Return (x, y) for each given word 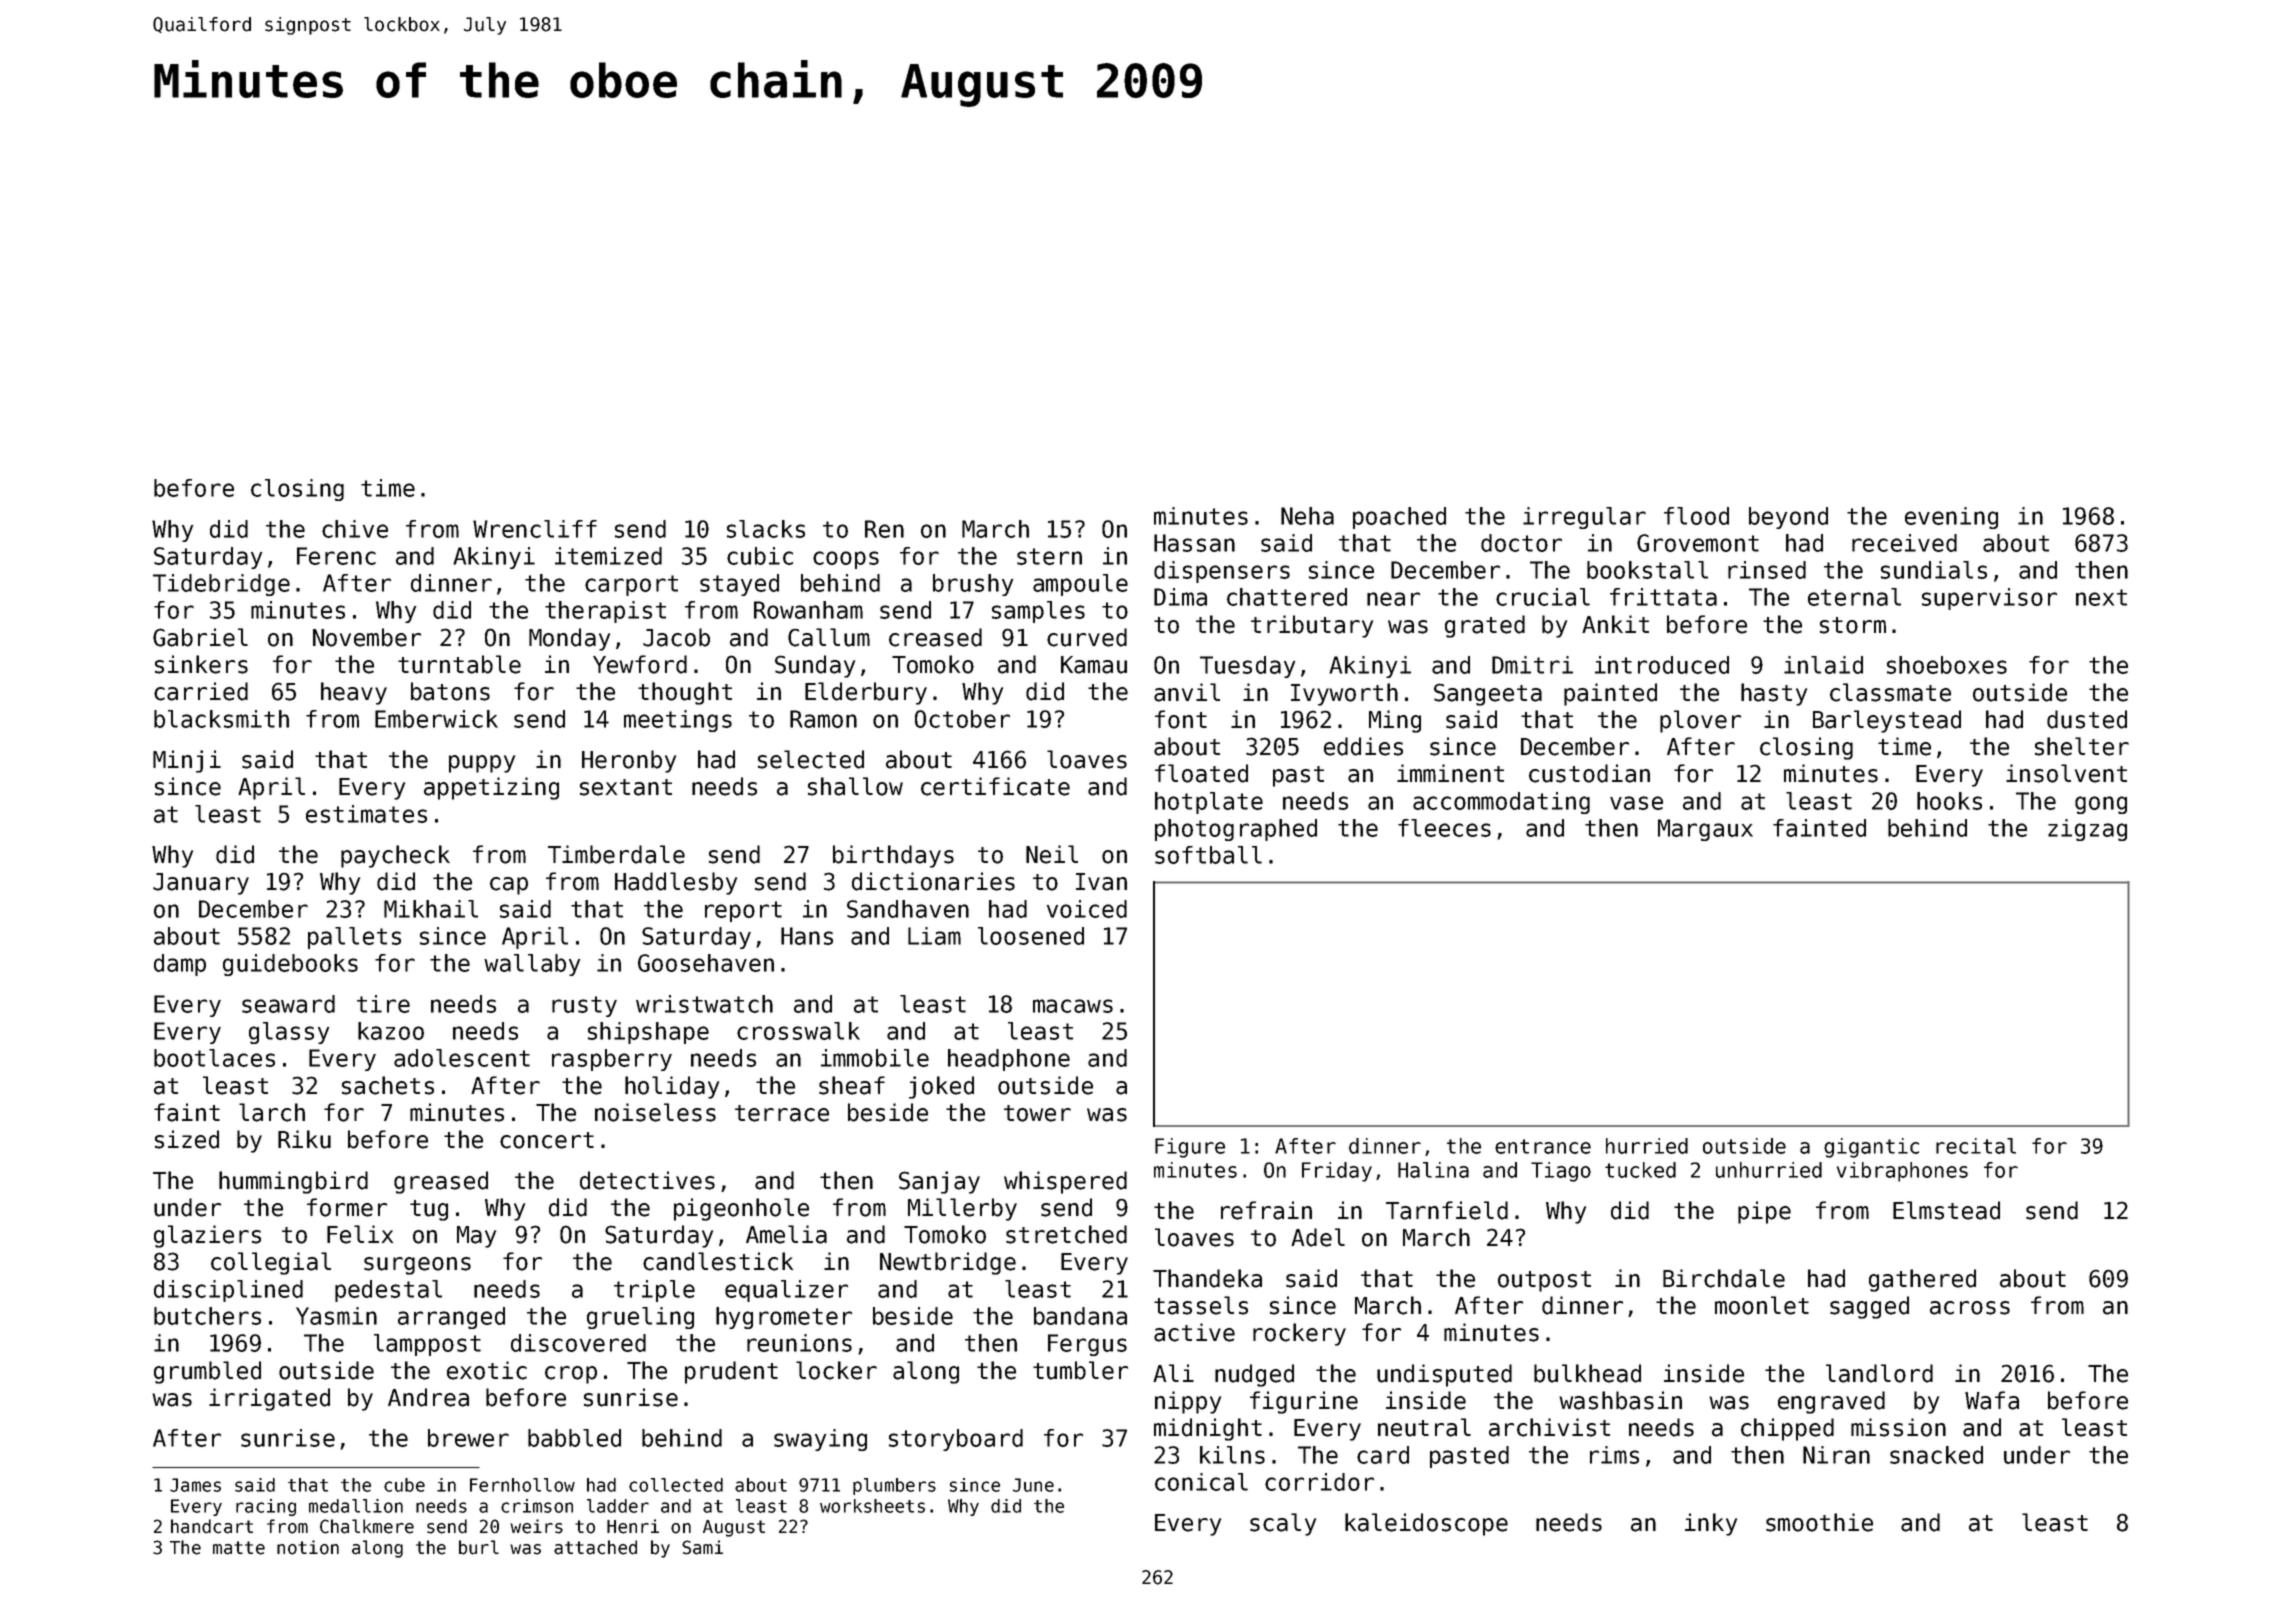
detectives (647, 1180)
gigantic (1871, 1148)
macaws (1073, 1006)
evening (1951, 518)
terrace (782, 1113)
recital (1976, 1146)
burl (479, 1547)
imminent (1450, 773)
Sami (702, 1547)
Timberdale (616, 854)
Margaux (1705, 830)
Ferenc (336, 556)
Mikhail (431, 909)
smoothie (1819, 1522)
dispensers (1222, 572)
